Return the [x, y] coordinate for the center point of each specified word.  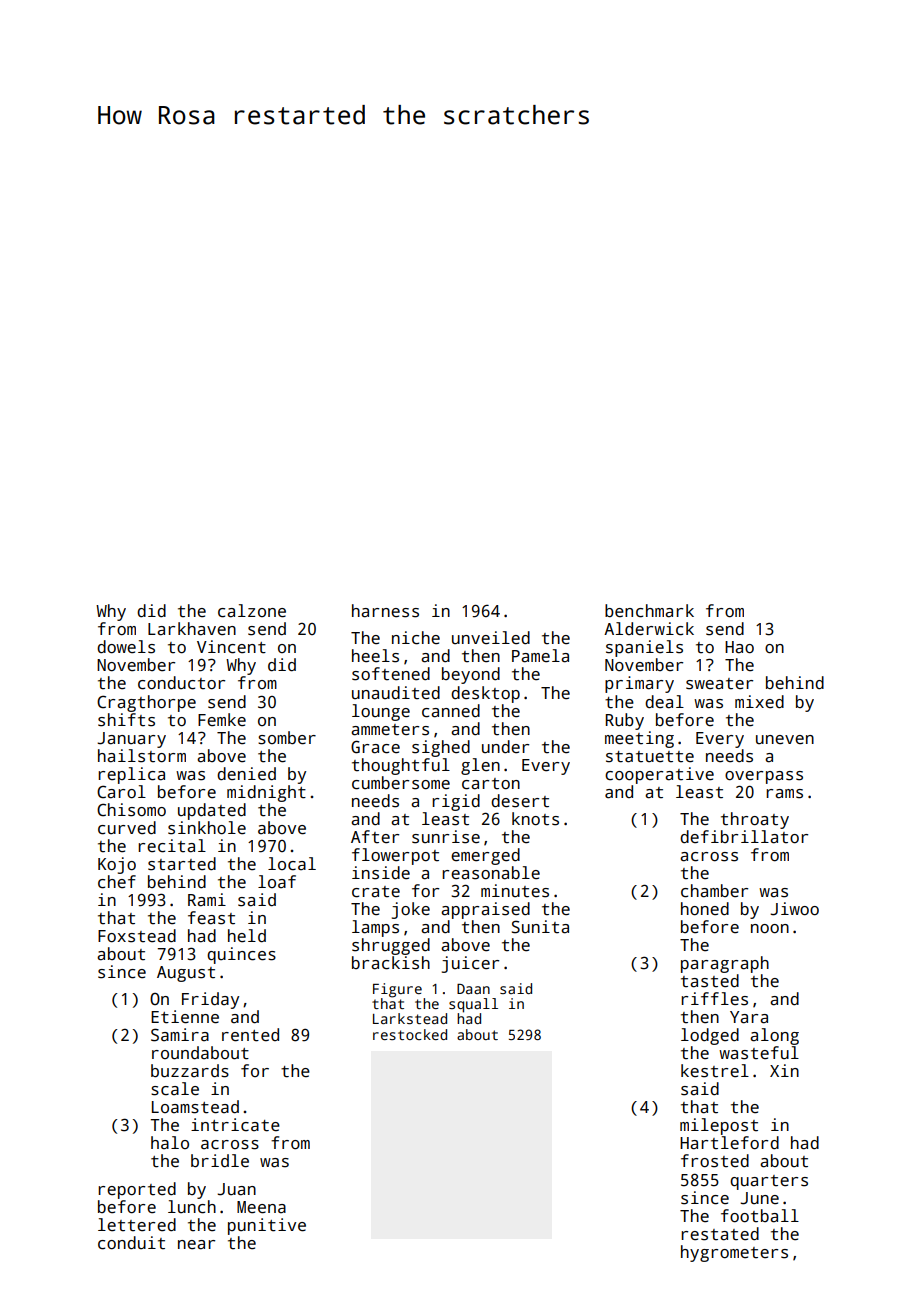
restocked [410, 1034]
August [186, 974]
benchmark [649, 611]
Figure [397, 990]
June [759, 1198]
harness [385, 611]
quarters [769, 1182]
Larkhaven [192, 629]
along [774, 1036]
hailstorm [142, 756]
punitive [267, 1226]
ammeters [390, 730]
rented [250, 1035]
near [196, 1245]
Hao [739, 647]
